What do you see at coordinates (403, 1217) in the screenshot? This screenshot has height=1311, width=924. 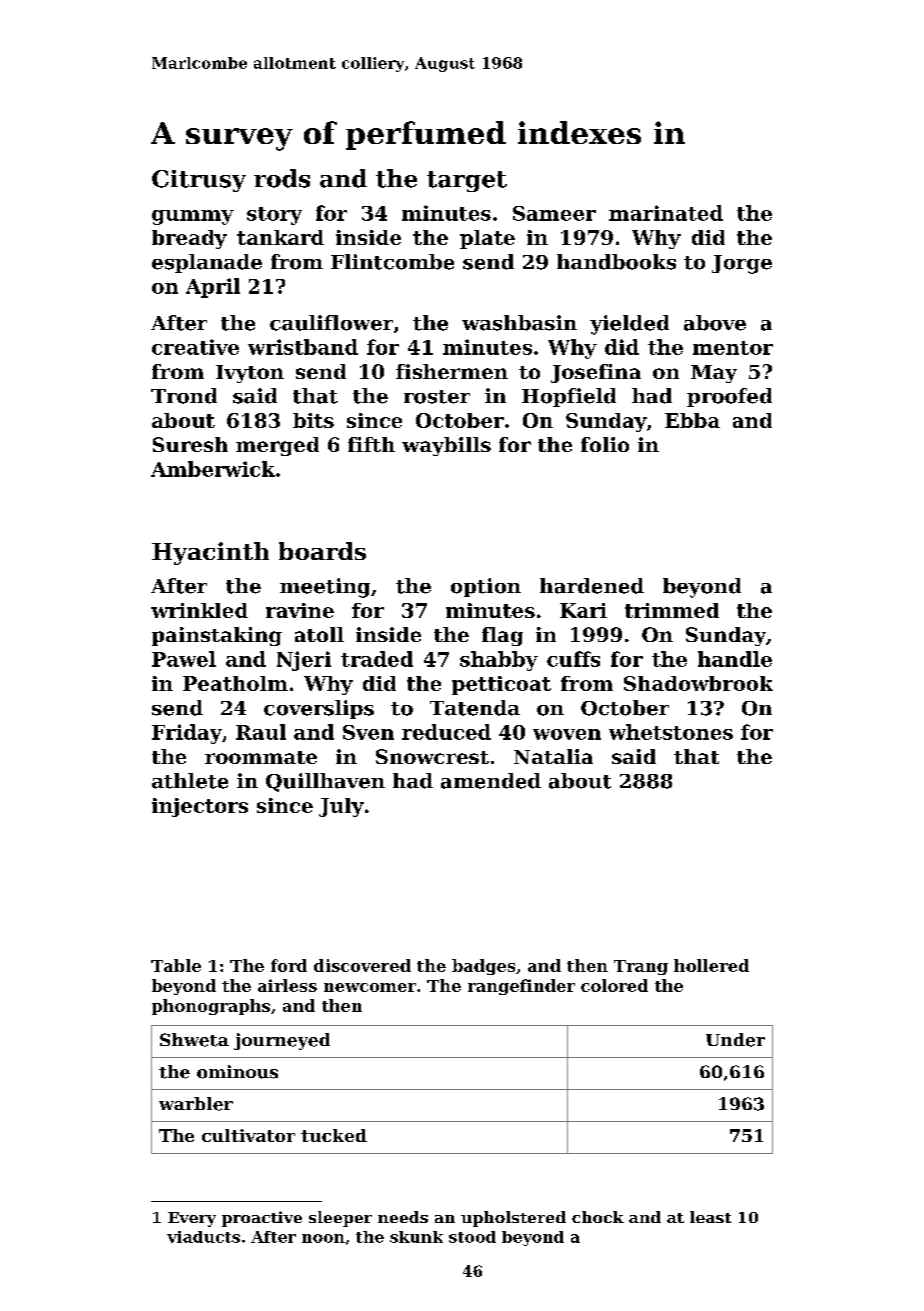 I see `needs` at bounding box center [403, 1217].
